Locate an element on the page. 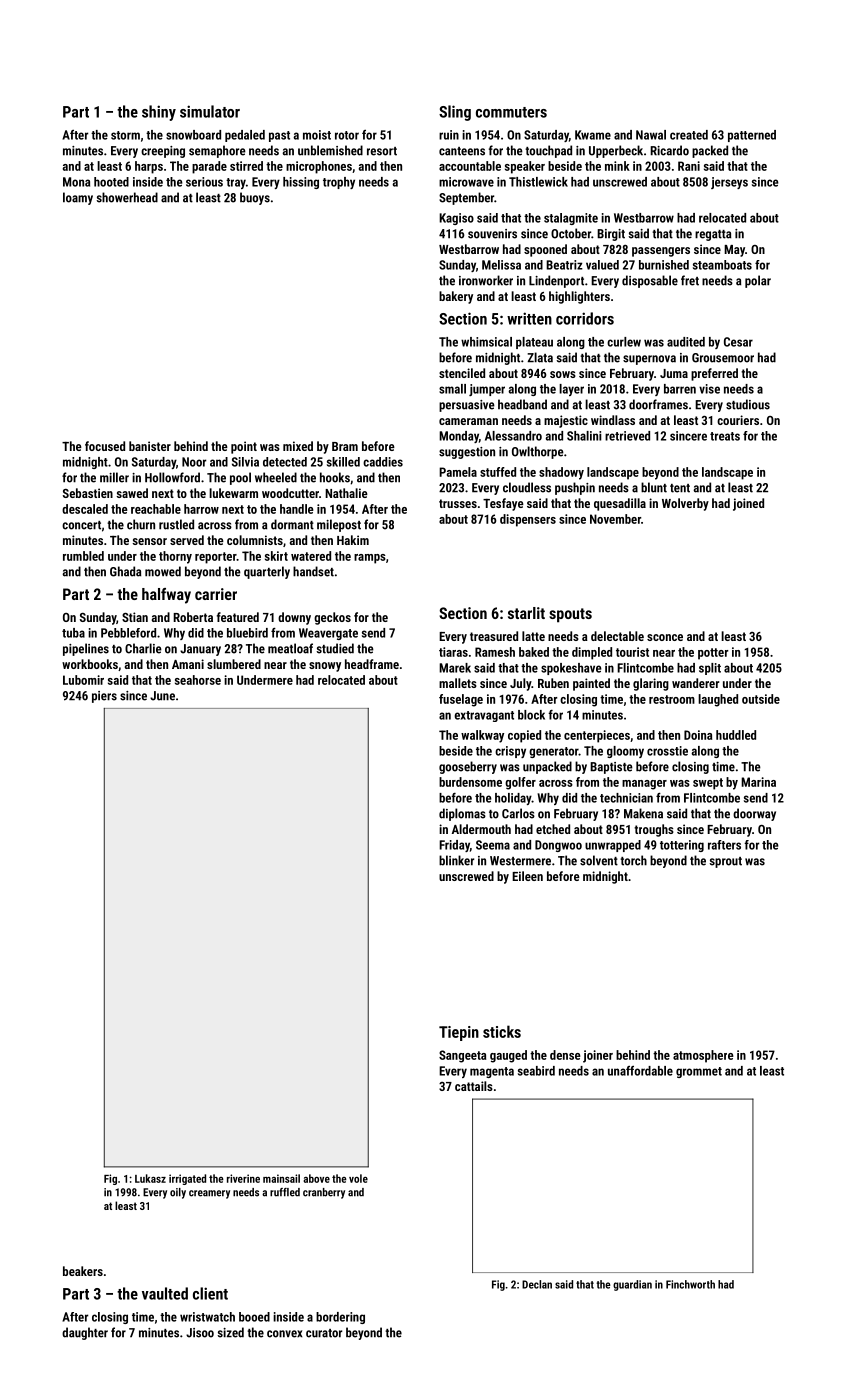  atmosphere is located at coordinates (703, 1056).
